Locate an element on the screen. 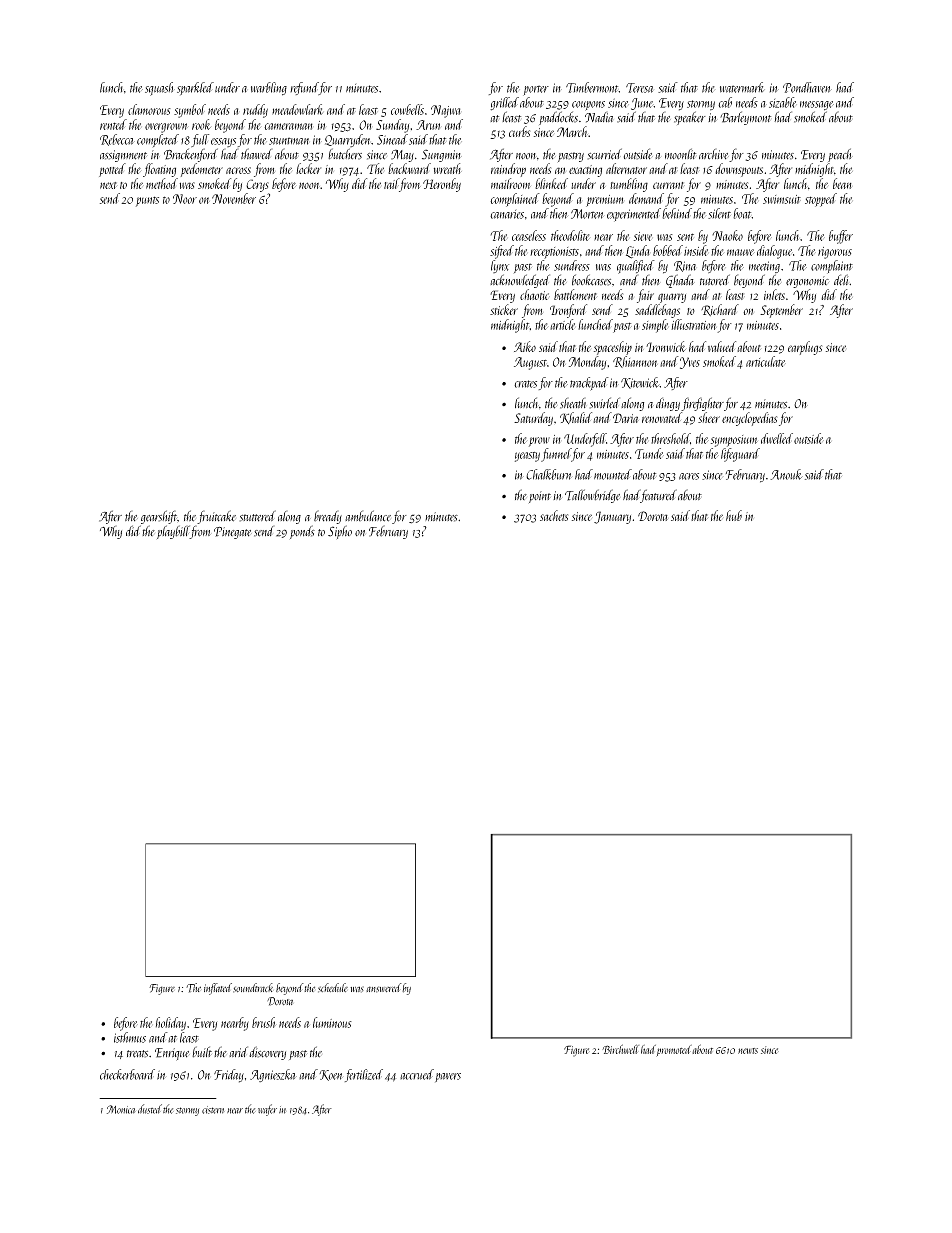 The height and width of the screenshot is (1233, 952). newts is located at coordinates (748, 1051).
